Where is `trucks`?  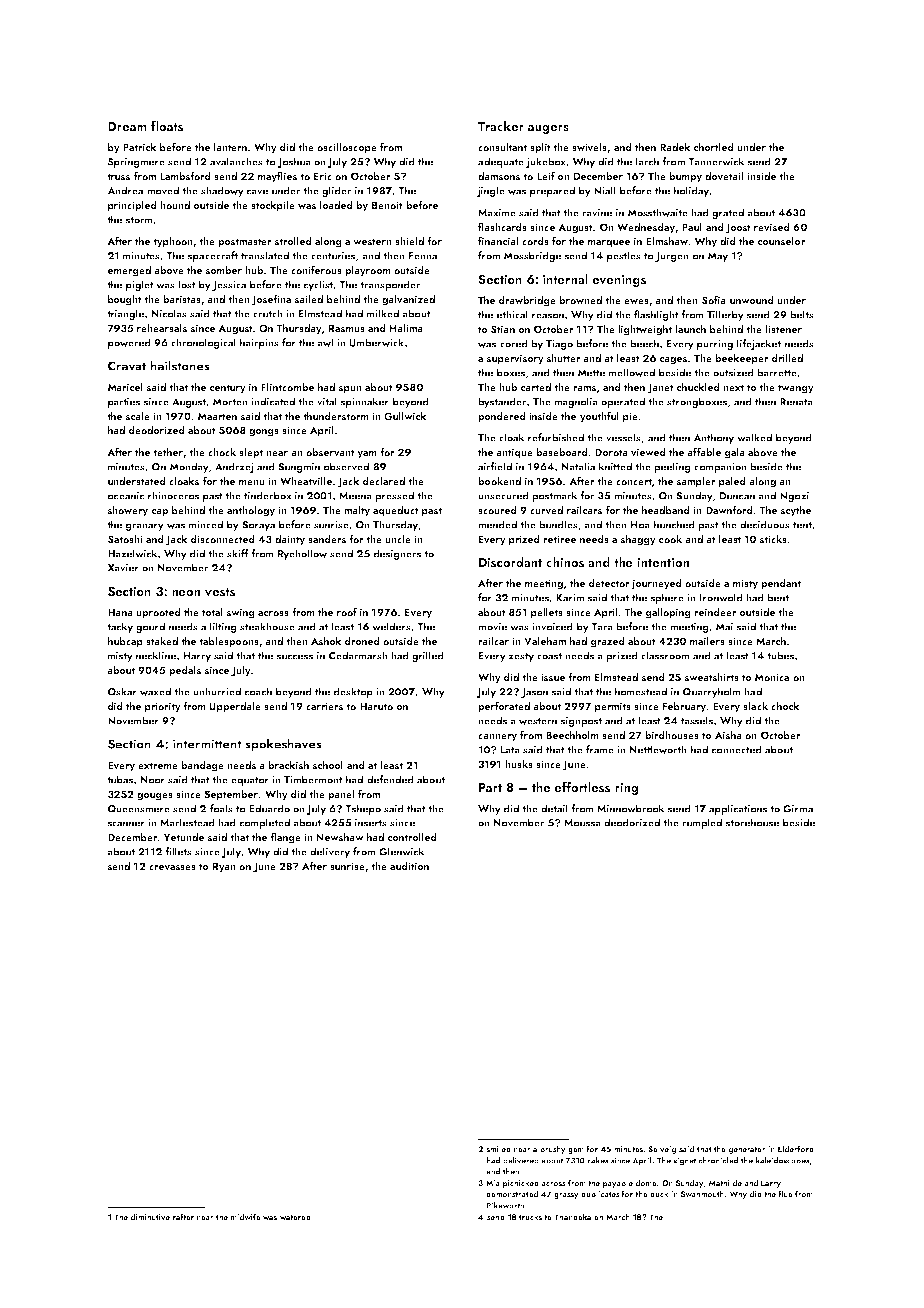 trucks is located at coordinates (530, 1216).
